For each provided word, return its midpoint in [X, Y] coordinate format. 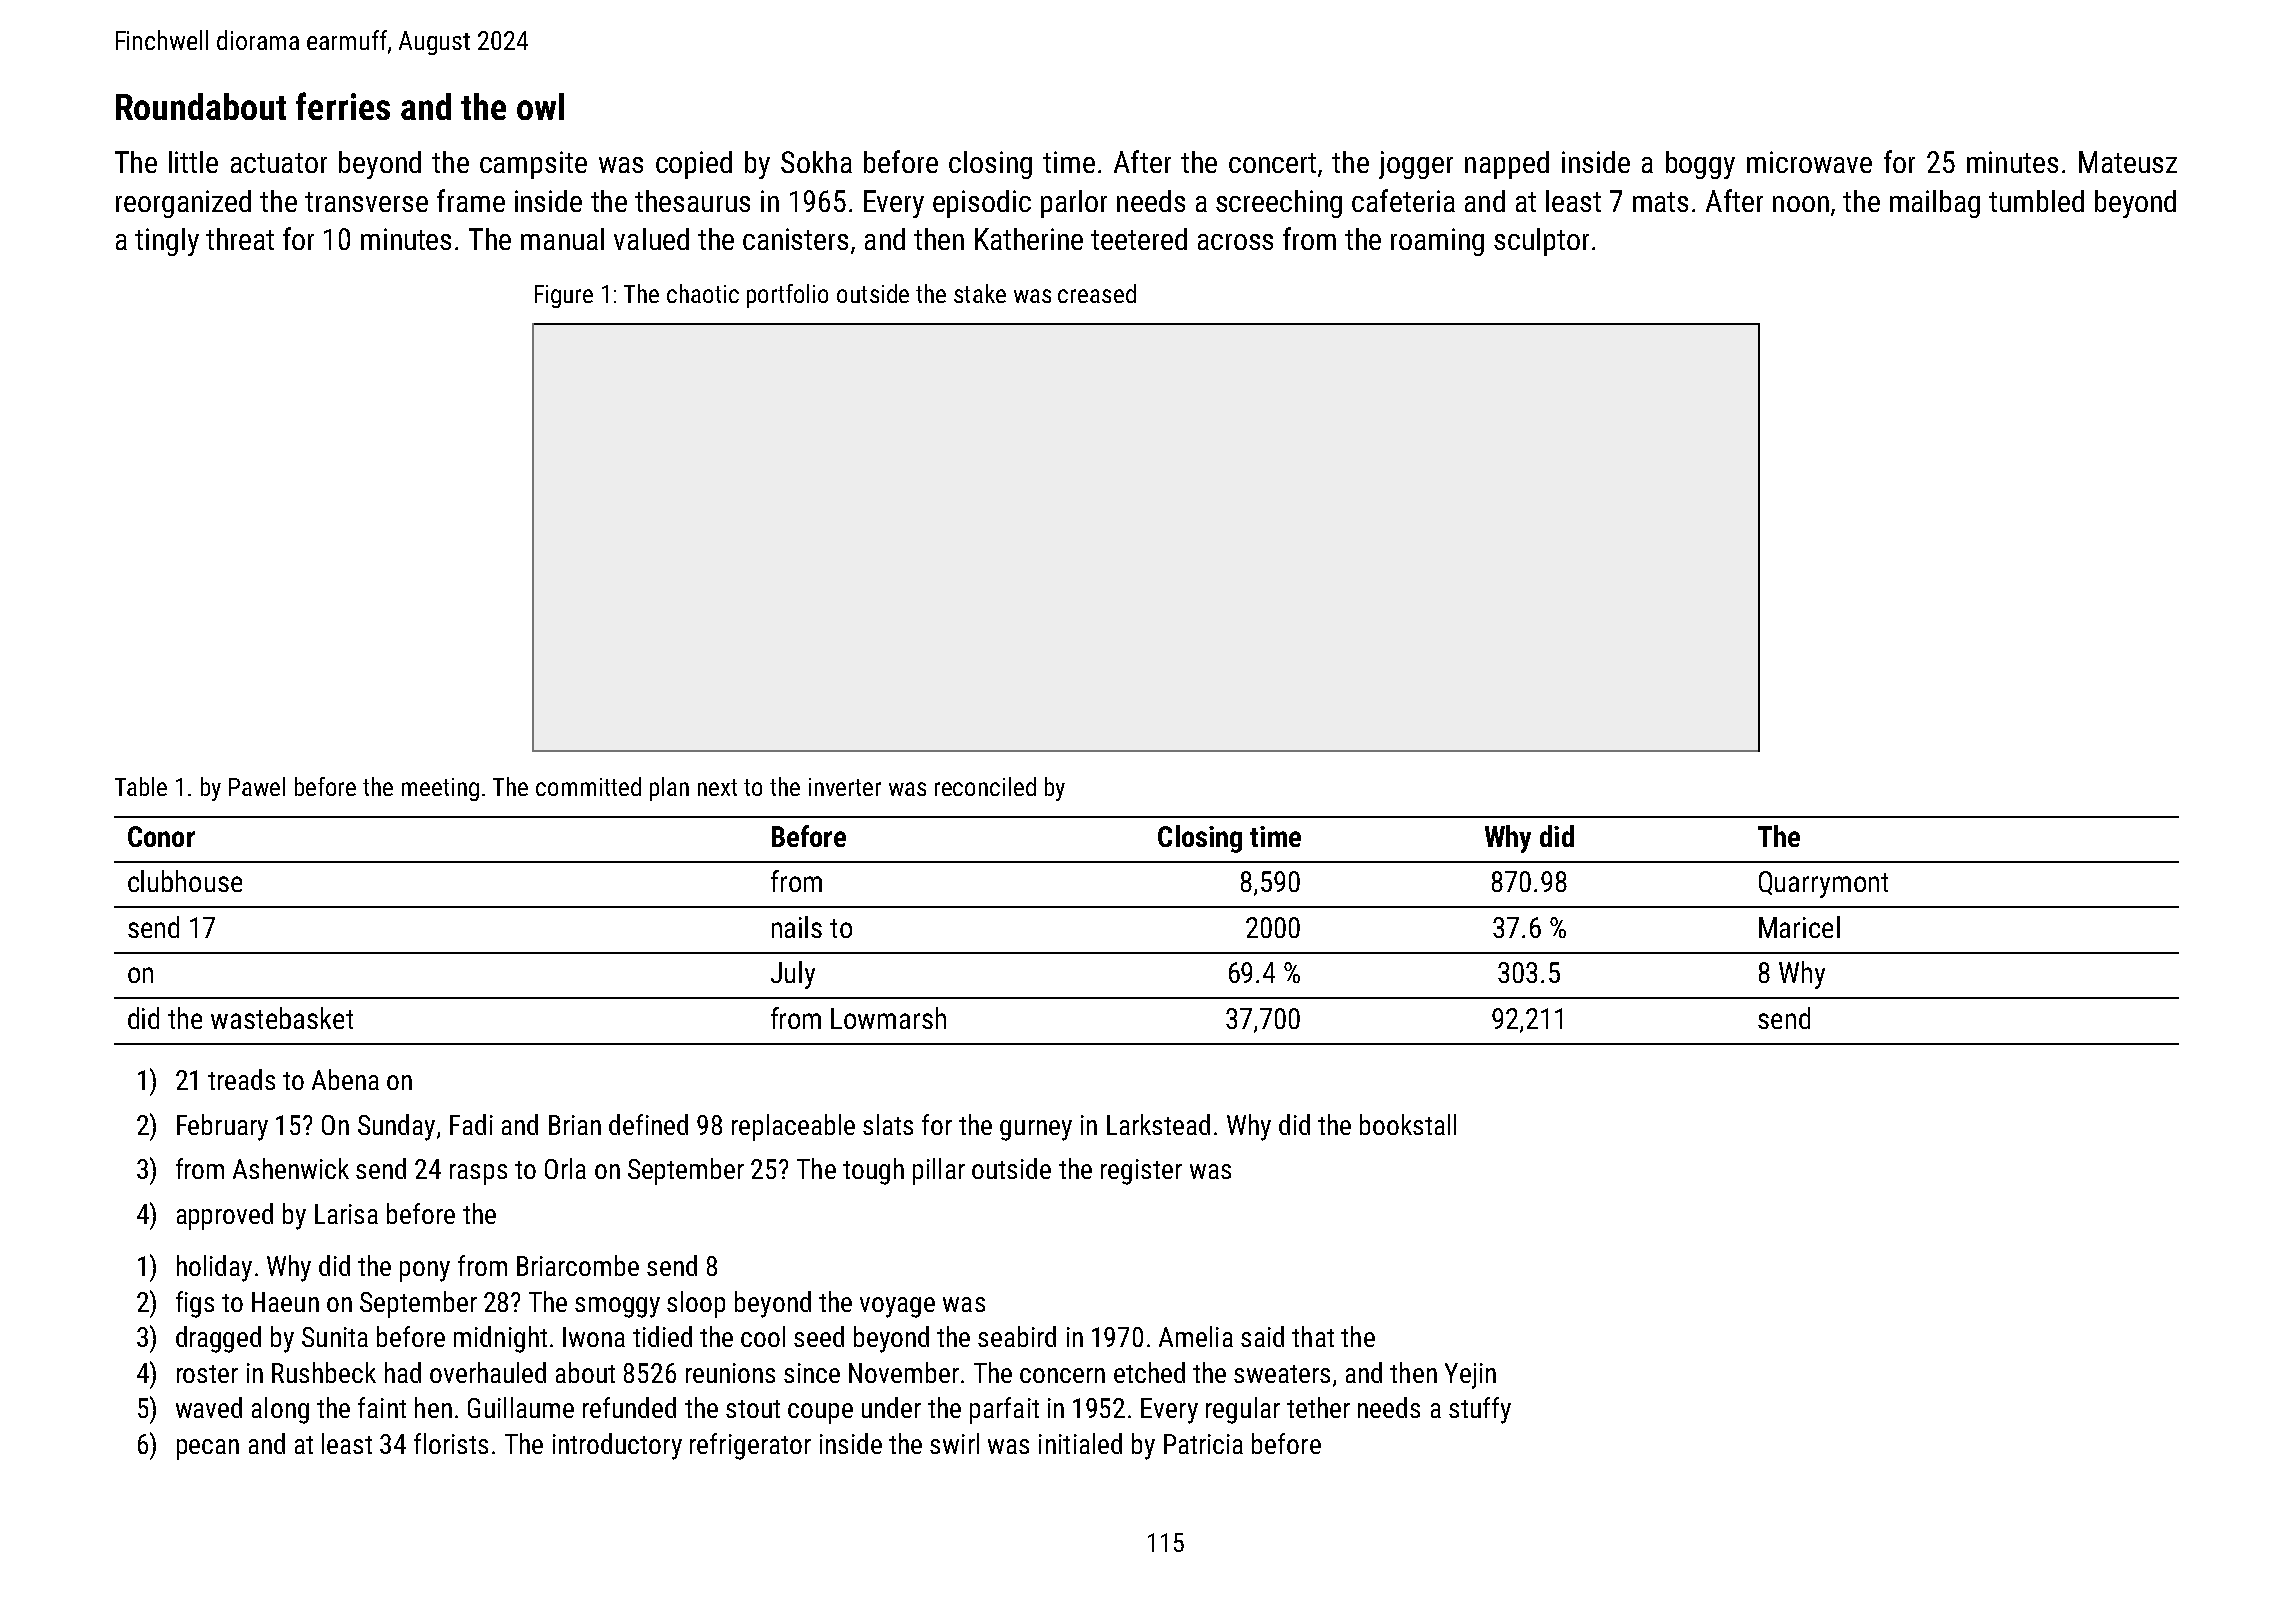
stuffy [1480, 1410]
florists [451, 1443]
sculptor [1541, 242]
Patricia [1203, 1444]
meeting [440, 789]
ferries [343, 106]
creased [1097, 293]
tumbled [2036, 201]
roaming [1437, 242]
